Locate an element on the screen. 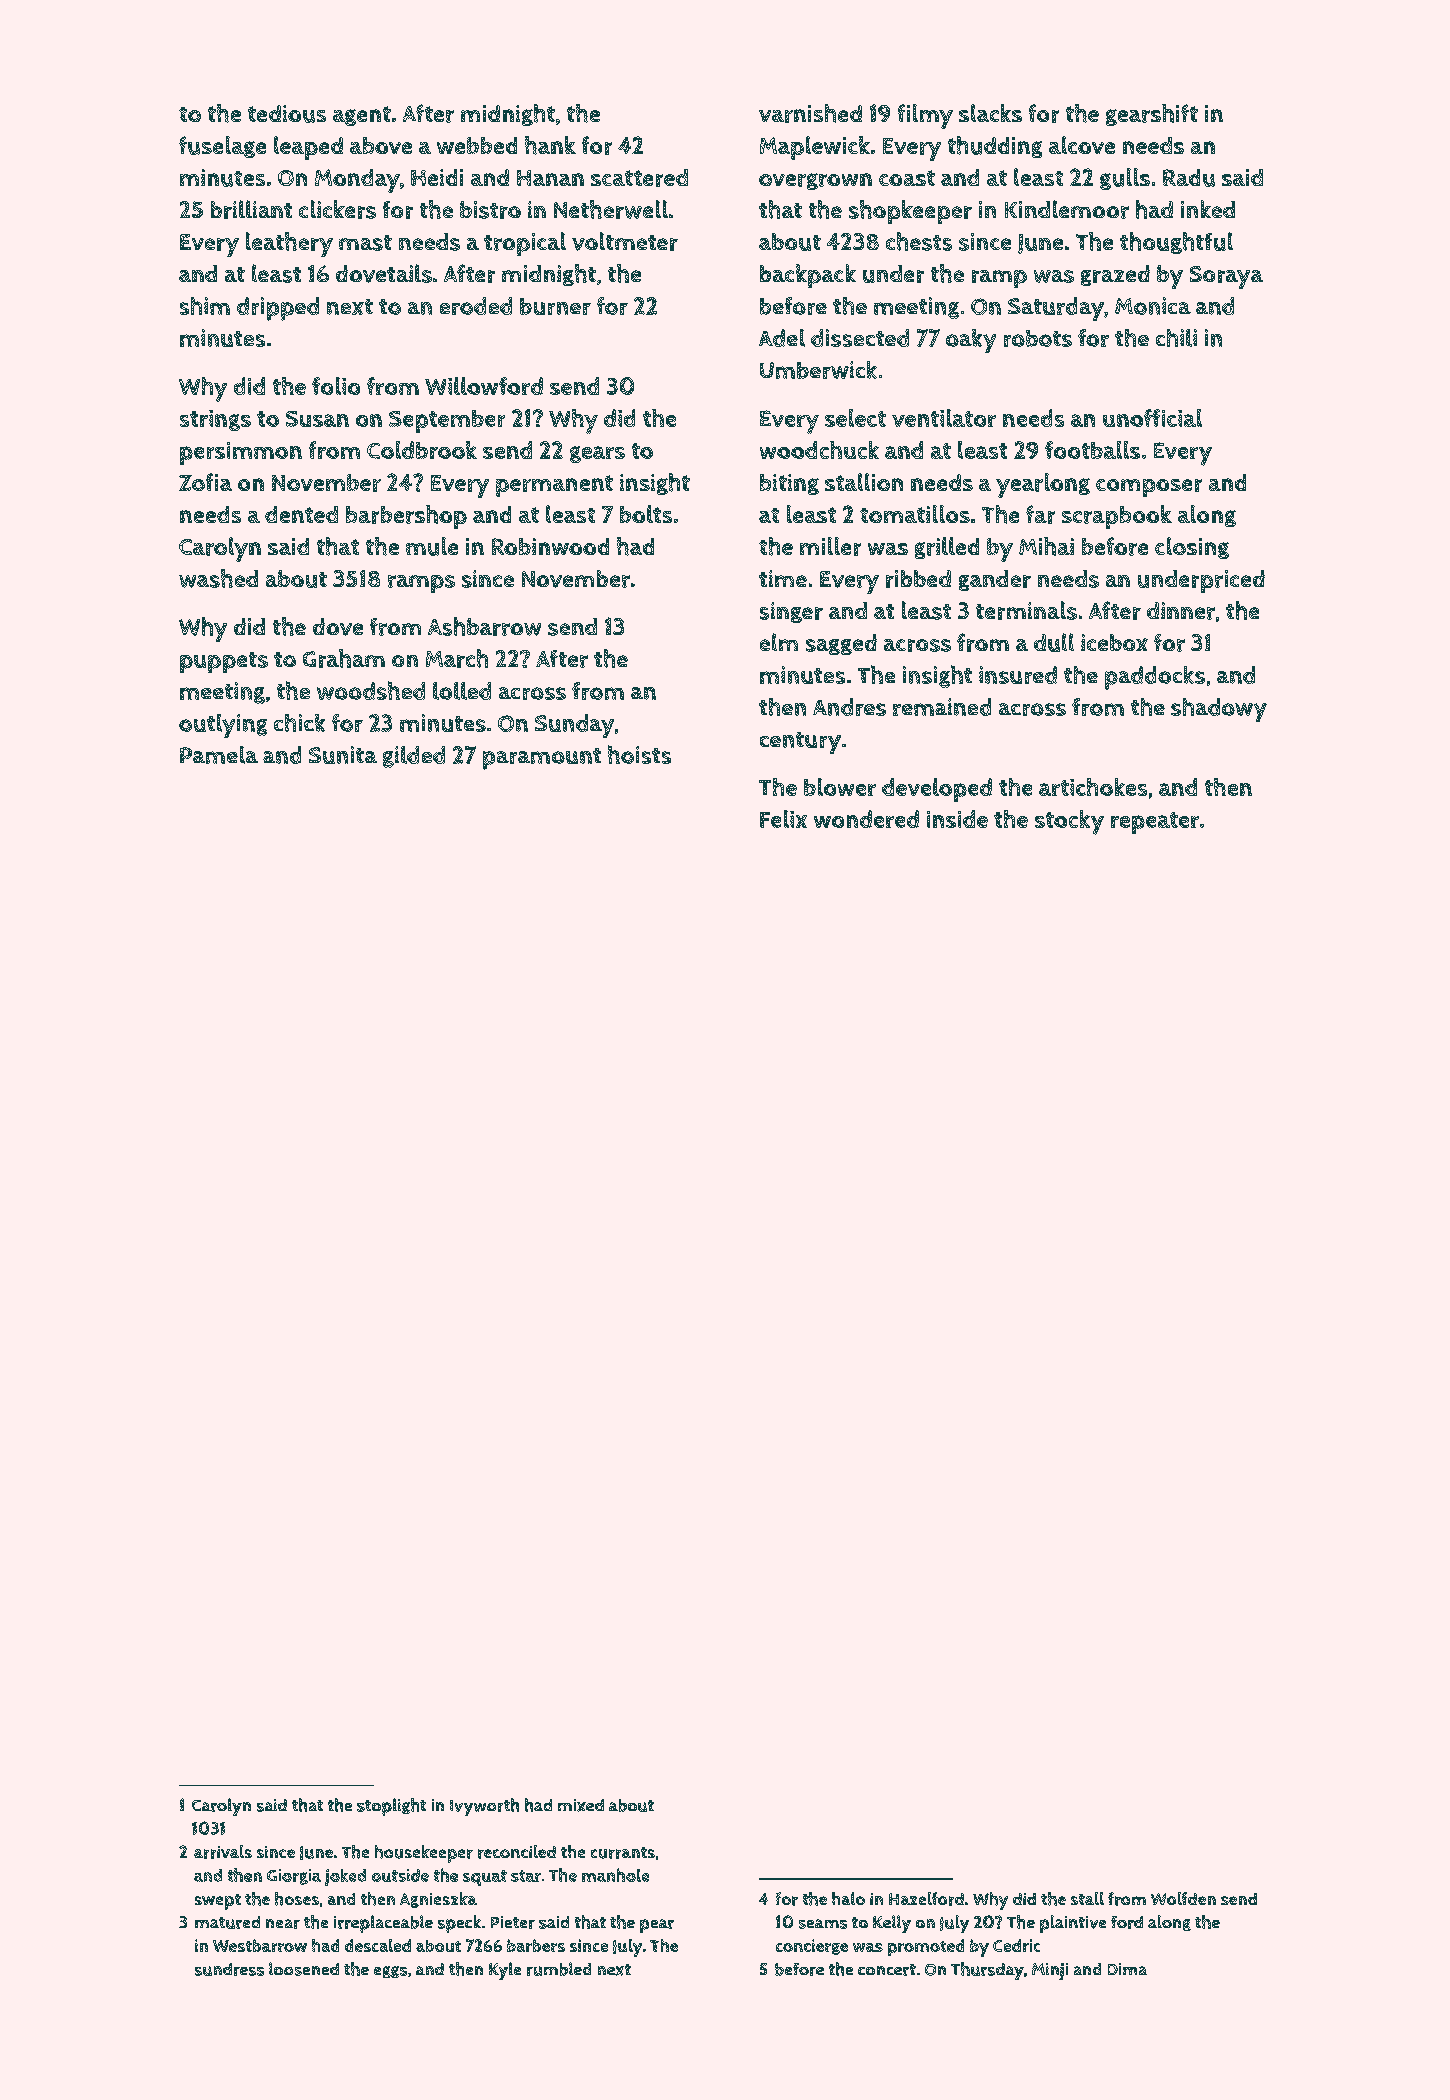 The width and height of the screenshot is (1450, 2100). tomatillos is located at coordinates (915, 514).
